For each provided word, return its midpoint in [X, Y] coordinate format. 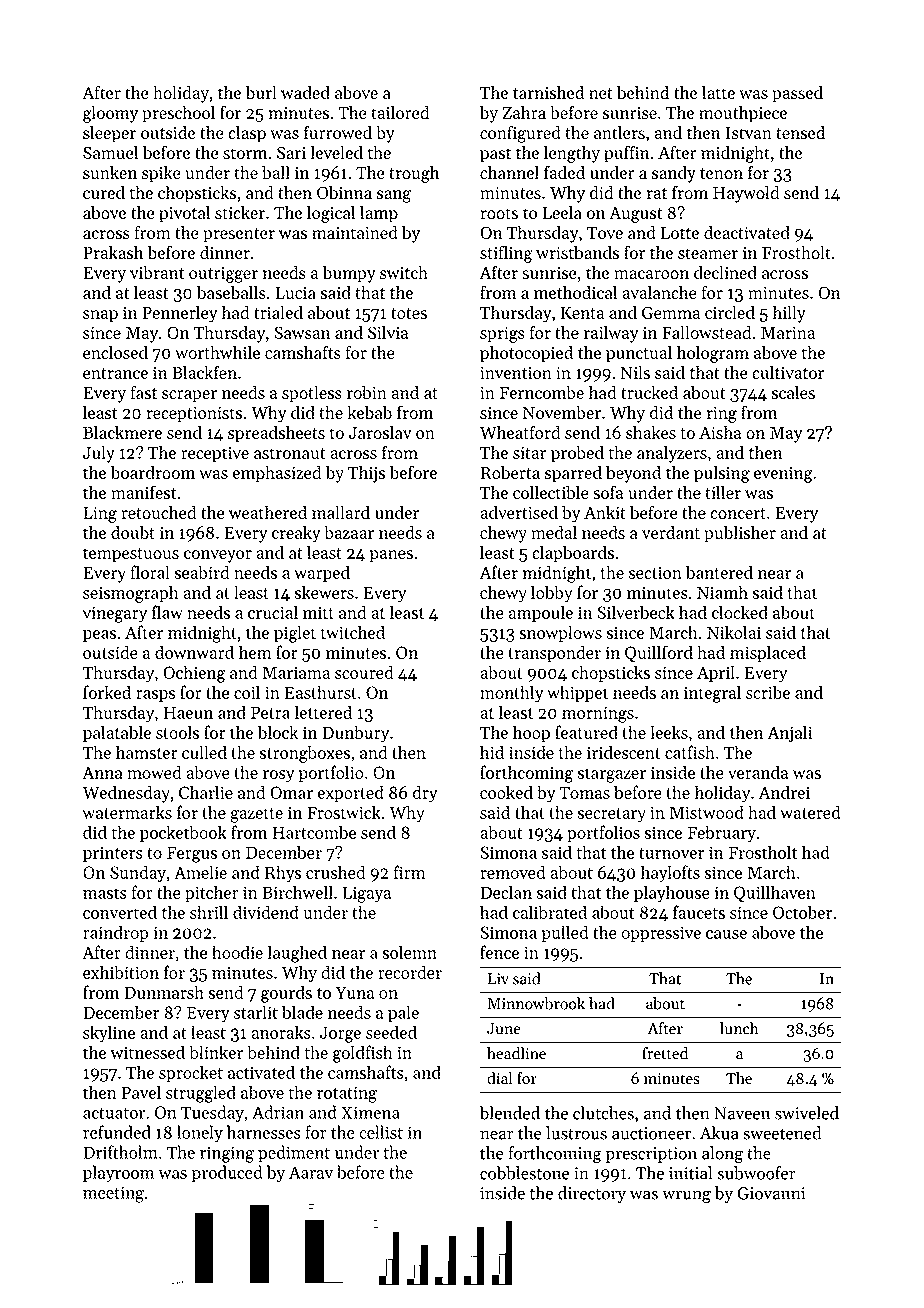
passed [797, 94]
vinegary [114, 614]
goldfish [363, 1054]
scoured [364, 672]
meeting [113, 1194]
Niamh [722, 592]
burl [261, 92]
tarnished [548, 92]
